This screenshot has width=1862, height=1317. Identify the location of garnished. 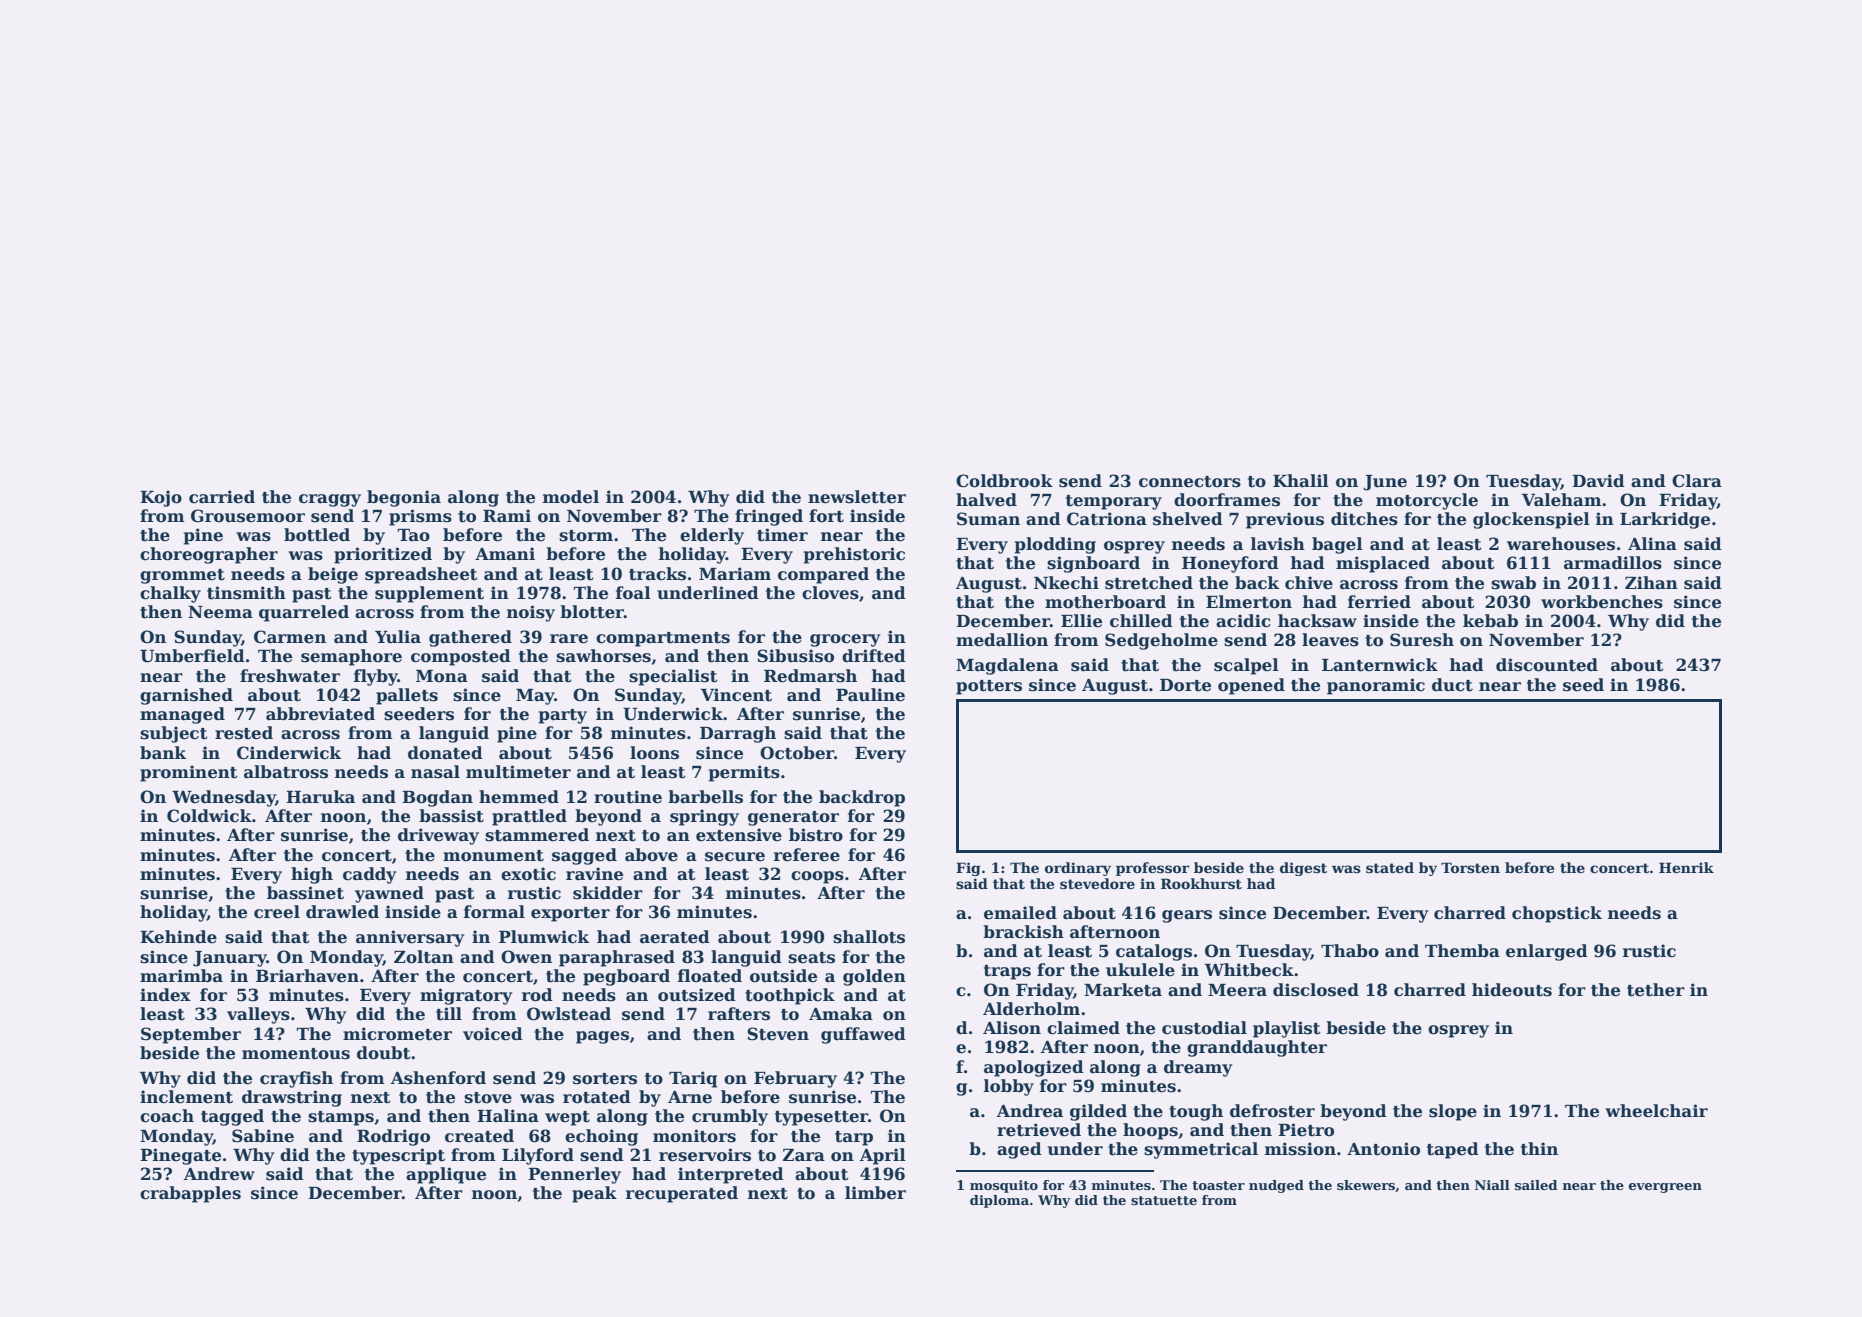
(186, 696).
